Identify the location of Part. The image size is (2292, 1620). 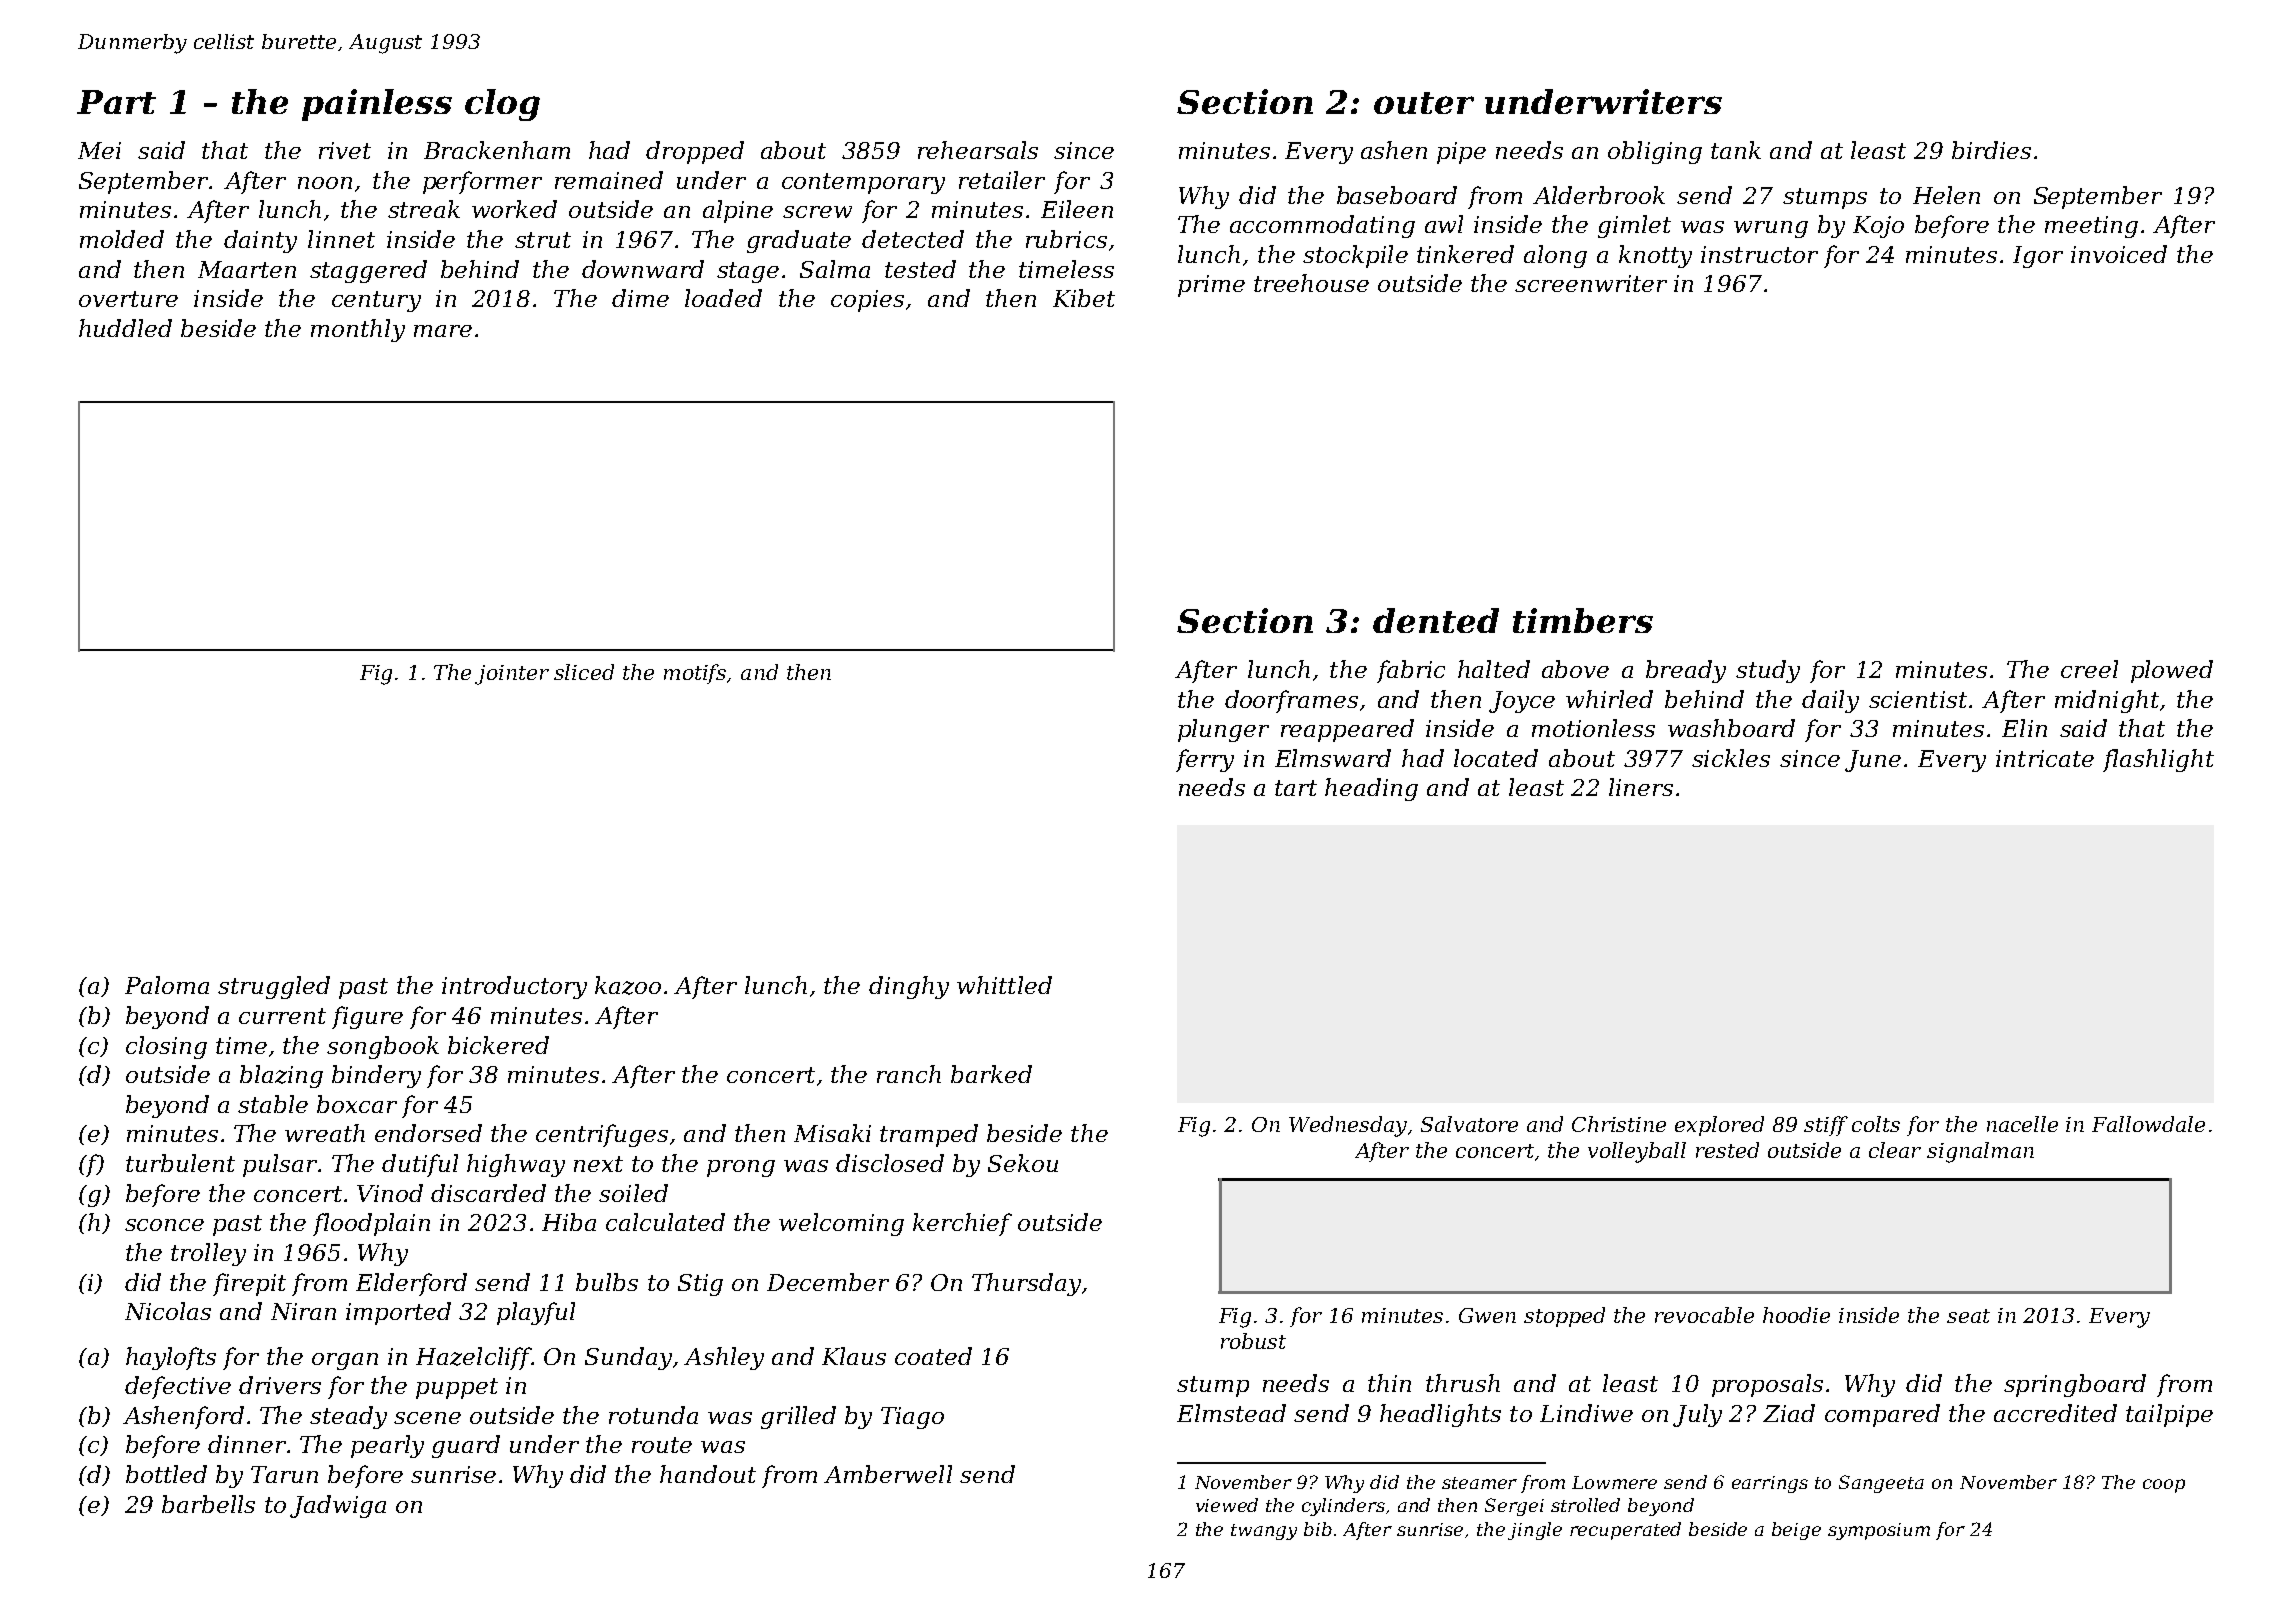
(116, 102).
